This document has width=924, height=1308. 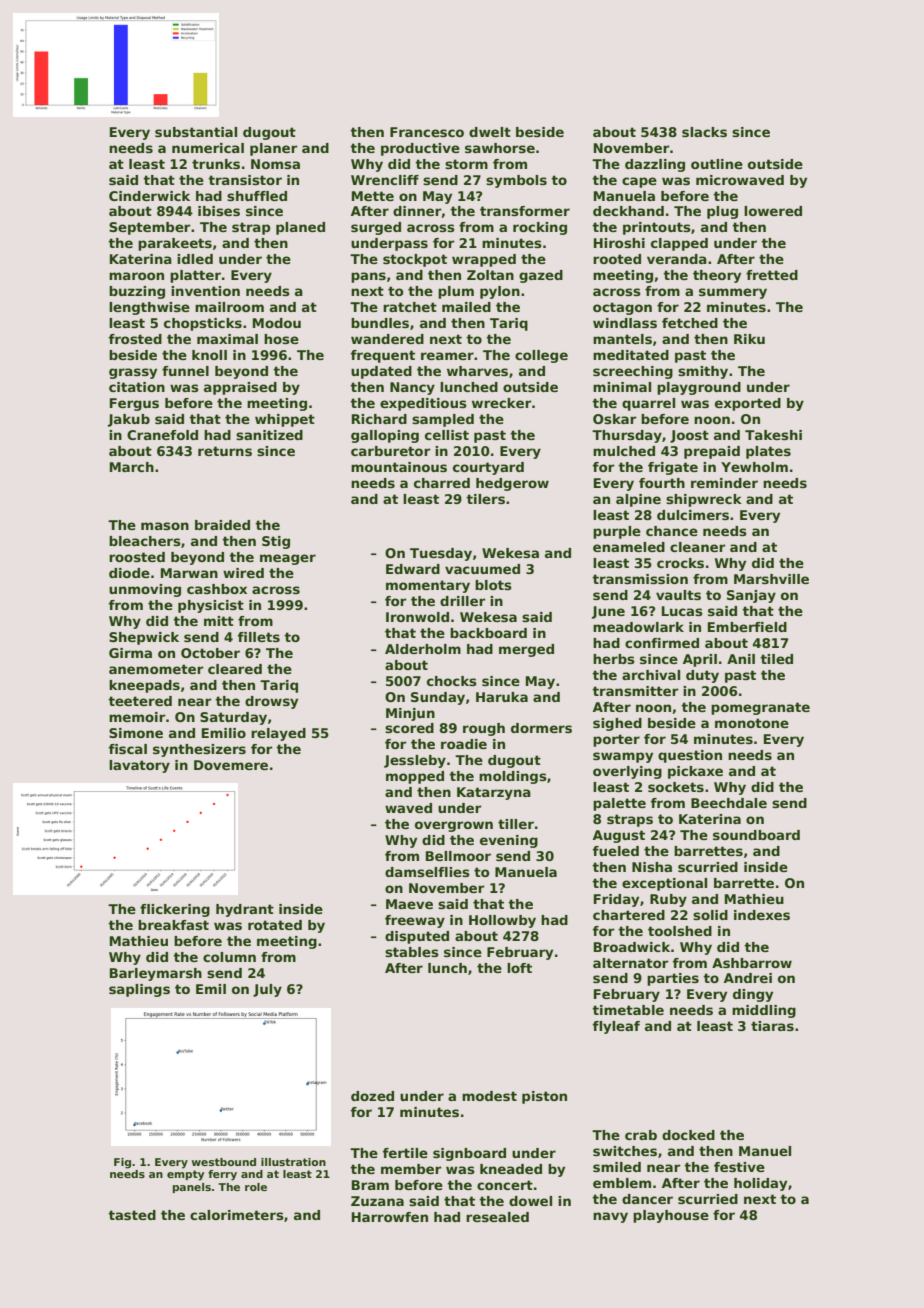 I want to click on resealed, so click(x=497, y=1217).
